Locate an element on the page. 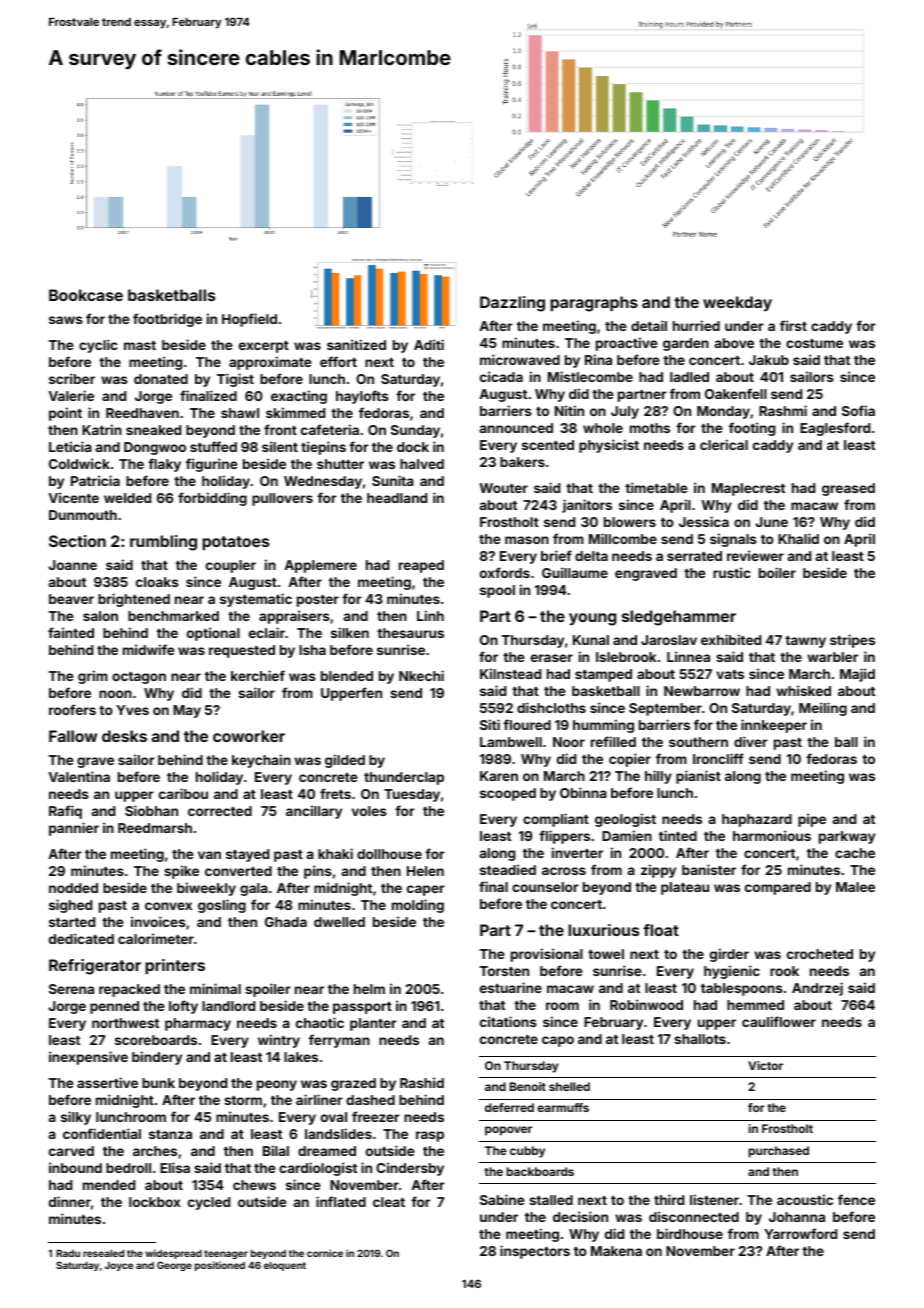  Dazzling is located at coordinates (512, 304).
